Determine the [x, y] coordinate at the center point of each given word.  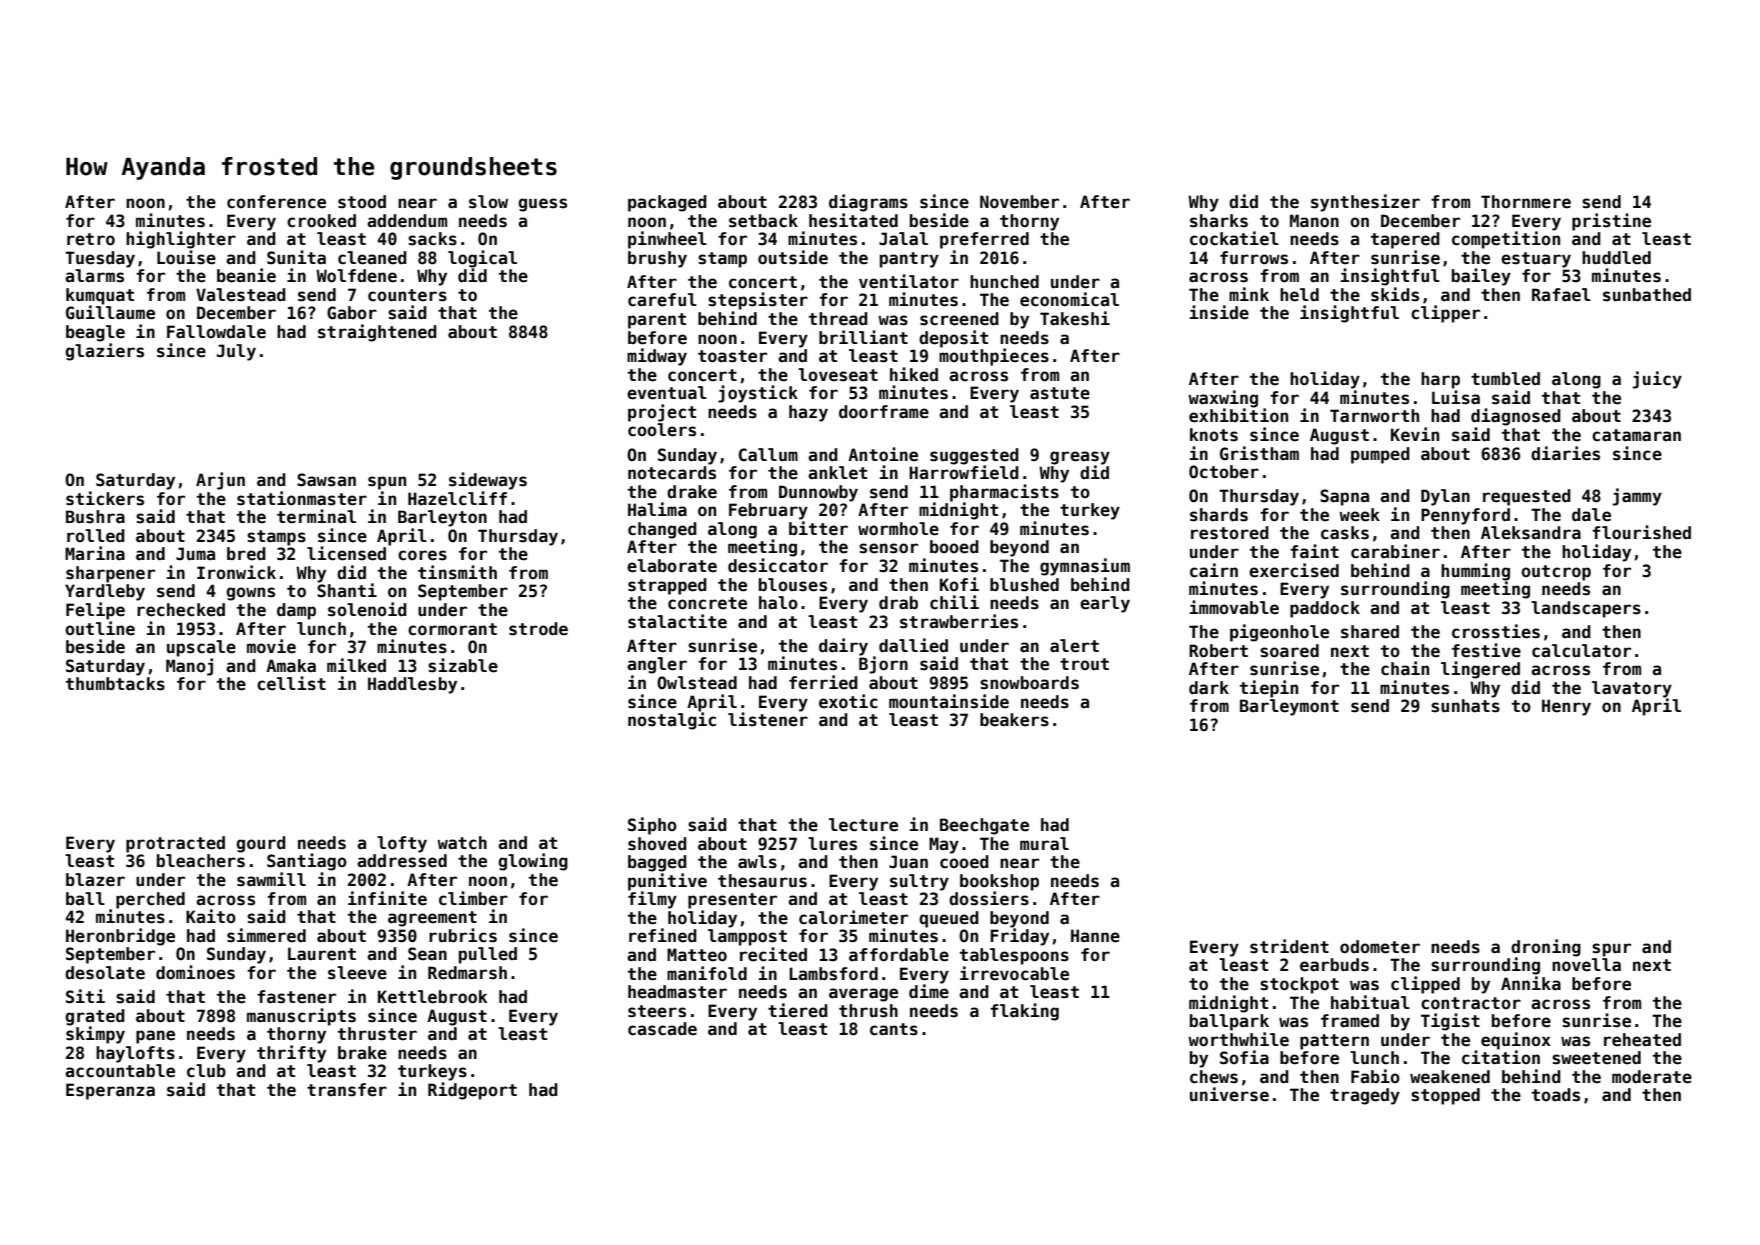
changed [662, 530]
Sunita [296, 257]
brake [362, 1053]
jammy [1637, 497]
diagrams [868, 203]
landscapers [1586, 609]
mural [1044, 844]
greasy [1080, 458]
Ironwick [236, 572]
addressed [402, 861]
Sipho [652, 826]
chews [1214, 1077]
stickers [105, 498]
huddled [1616, 258]
